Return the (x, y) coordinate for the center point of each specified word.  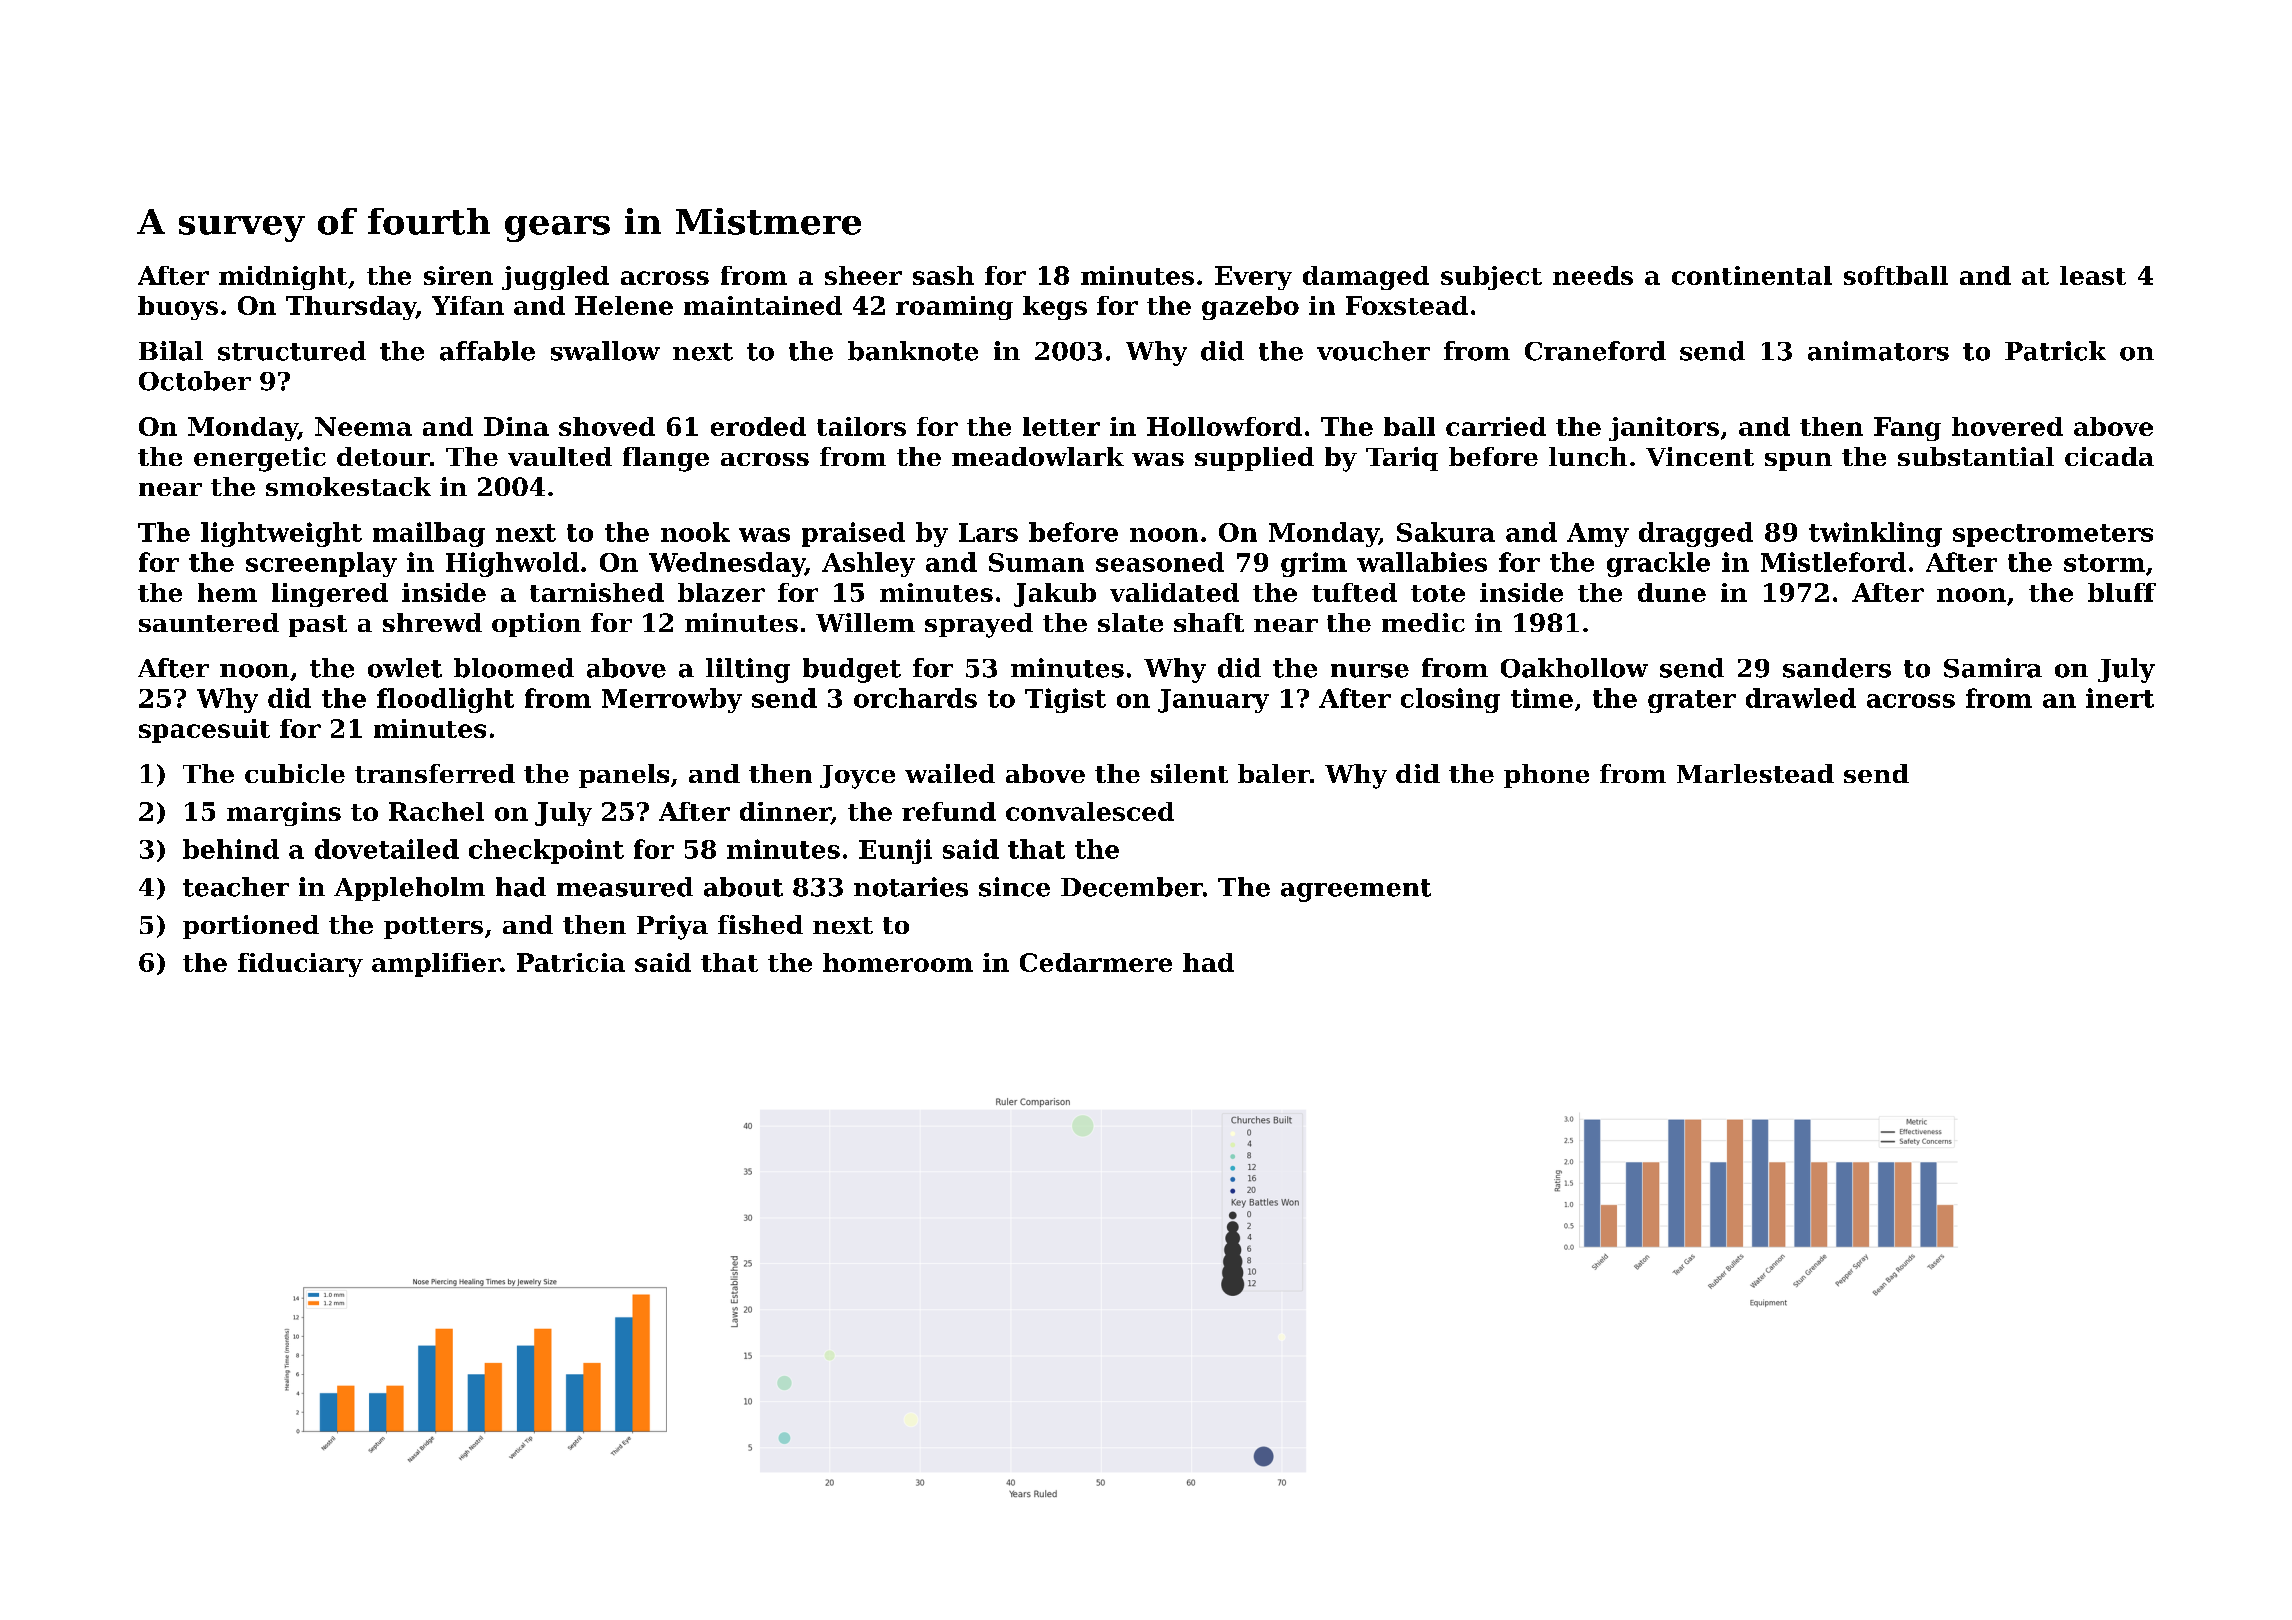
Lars (988, 532)
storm (2104, 563)
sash (943, 275)
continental (1752, 275)
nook (695, 532)
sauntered (209, 622)
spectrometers (2053, 535)
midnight (283, 278)
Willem (865, 622)
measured (625, 887)
